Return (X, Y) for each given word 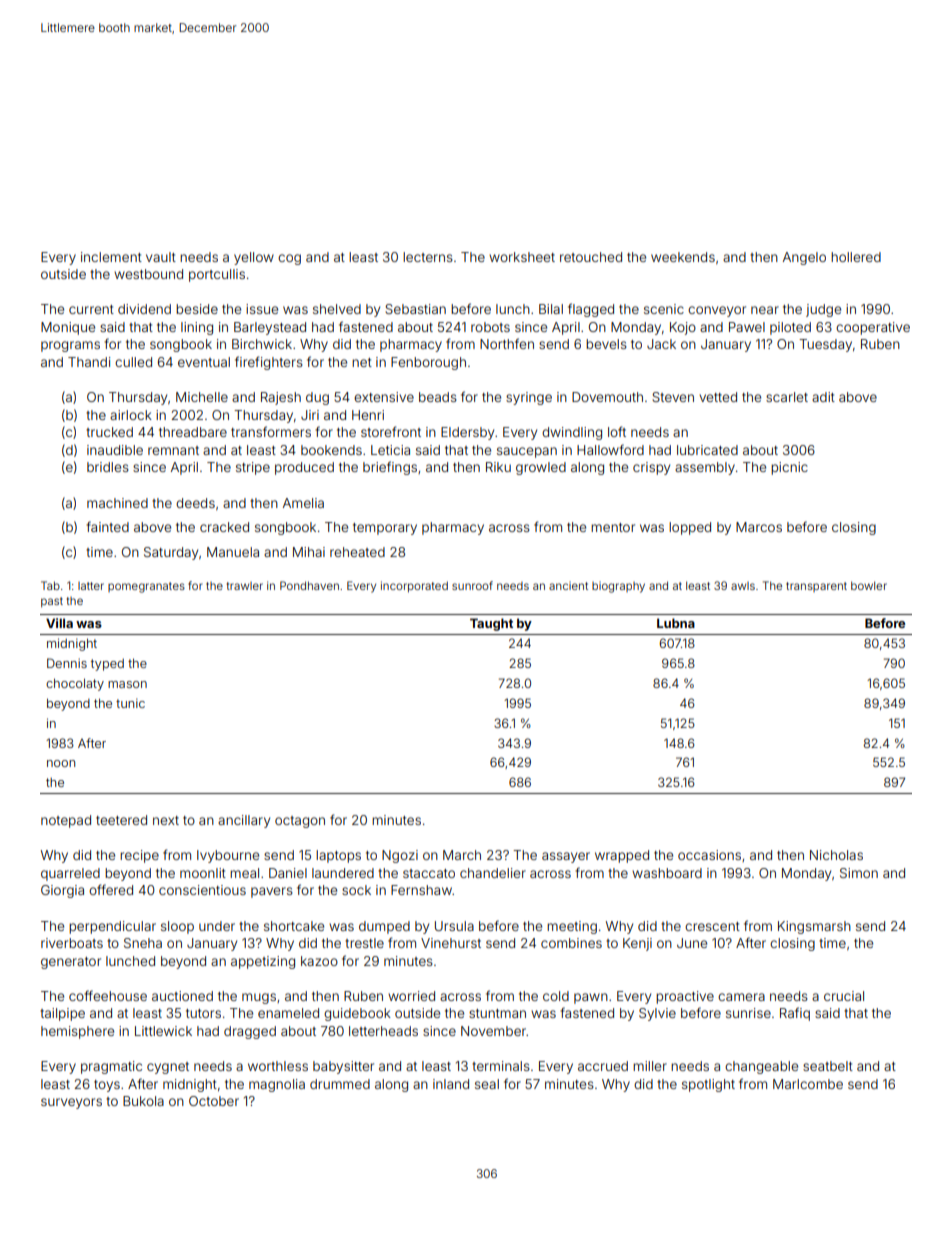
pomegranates (146, 587)
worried (411, 996)
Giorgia (62, 891)
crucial (844, 996)
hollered (856, 257)
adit (823, 397)
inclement (111, 257)
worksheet (522, 257)
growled (541, 468)
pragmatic (111, 1067)
